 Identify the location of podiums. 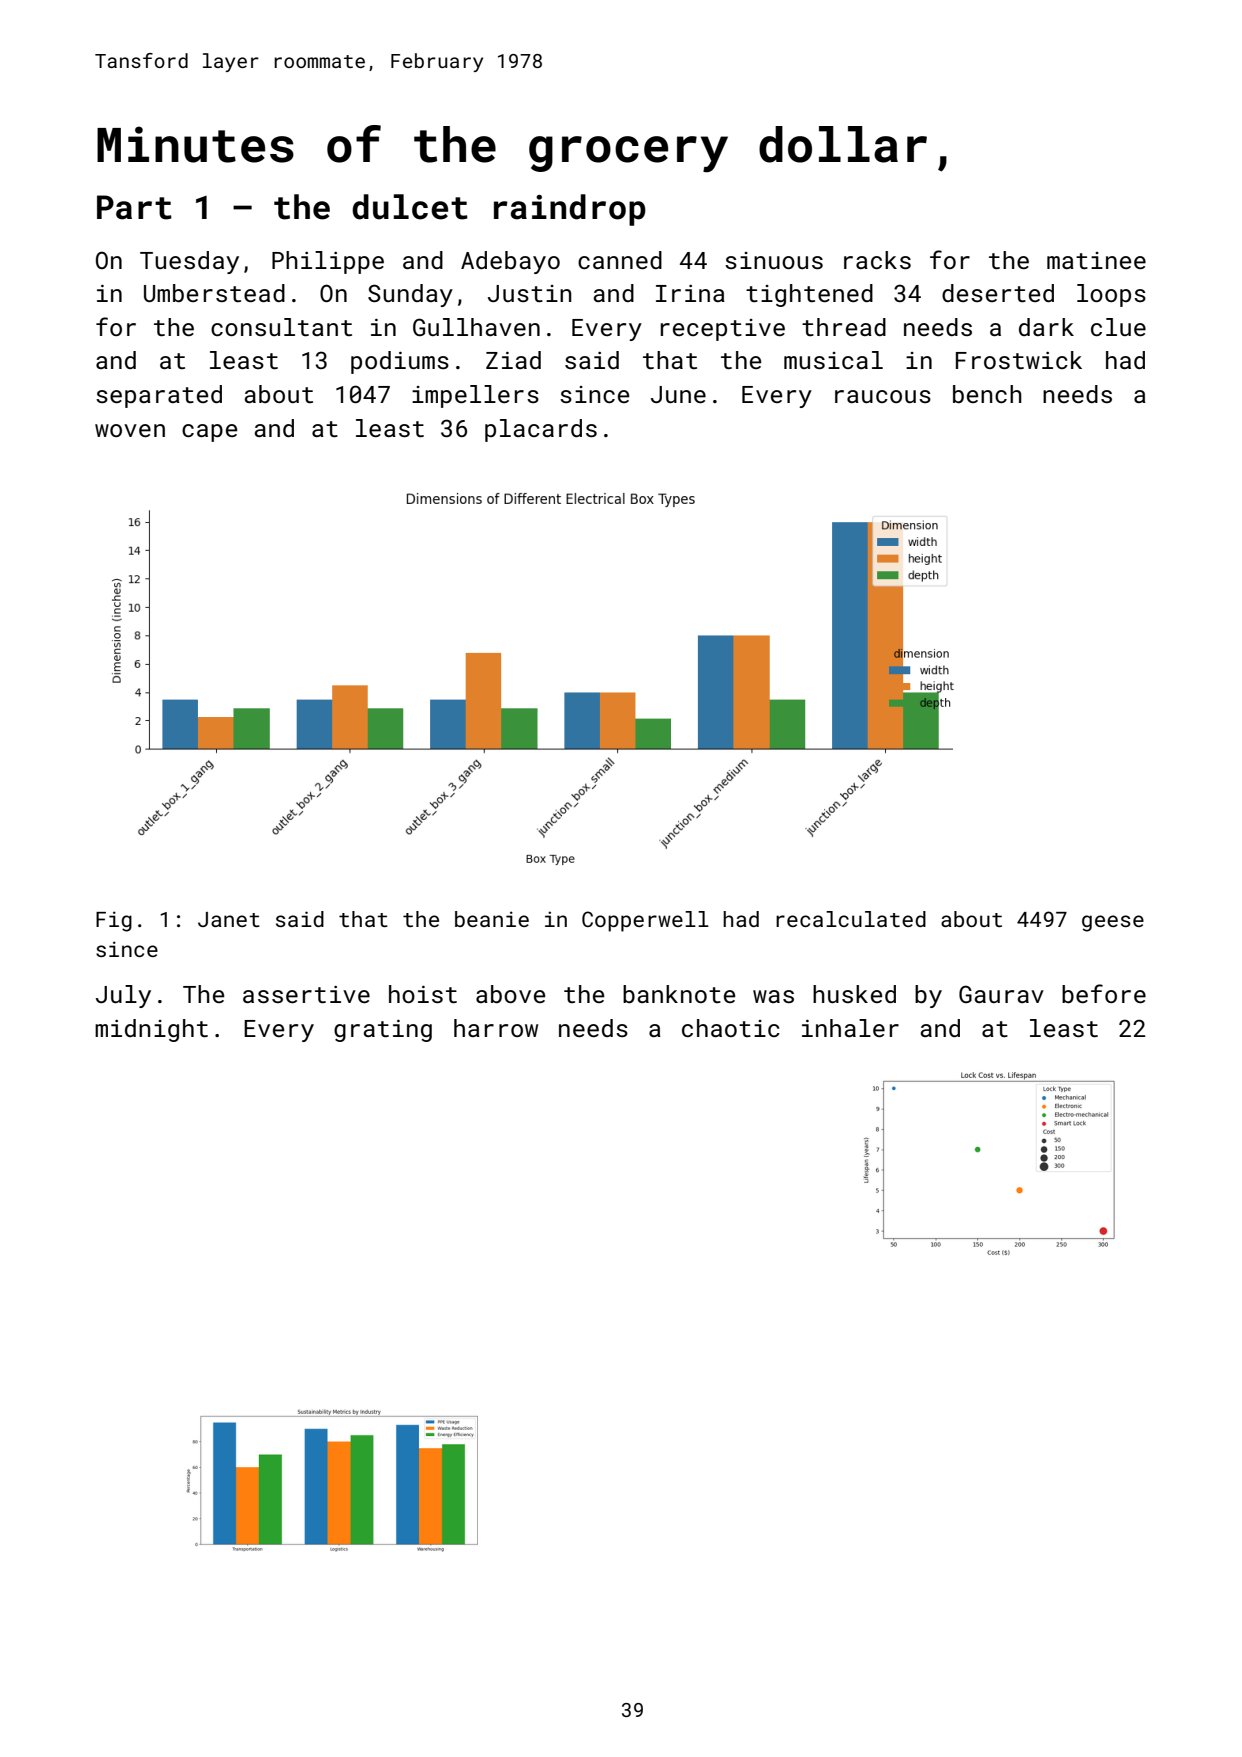
(400, 362).
